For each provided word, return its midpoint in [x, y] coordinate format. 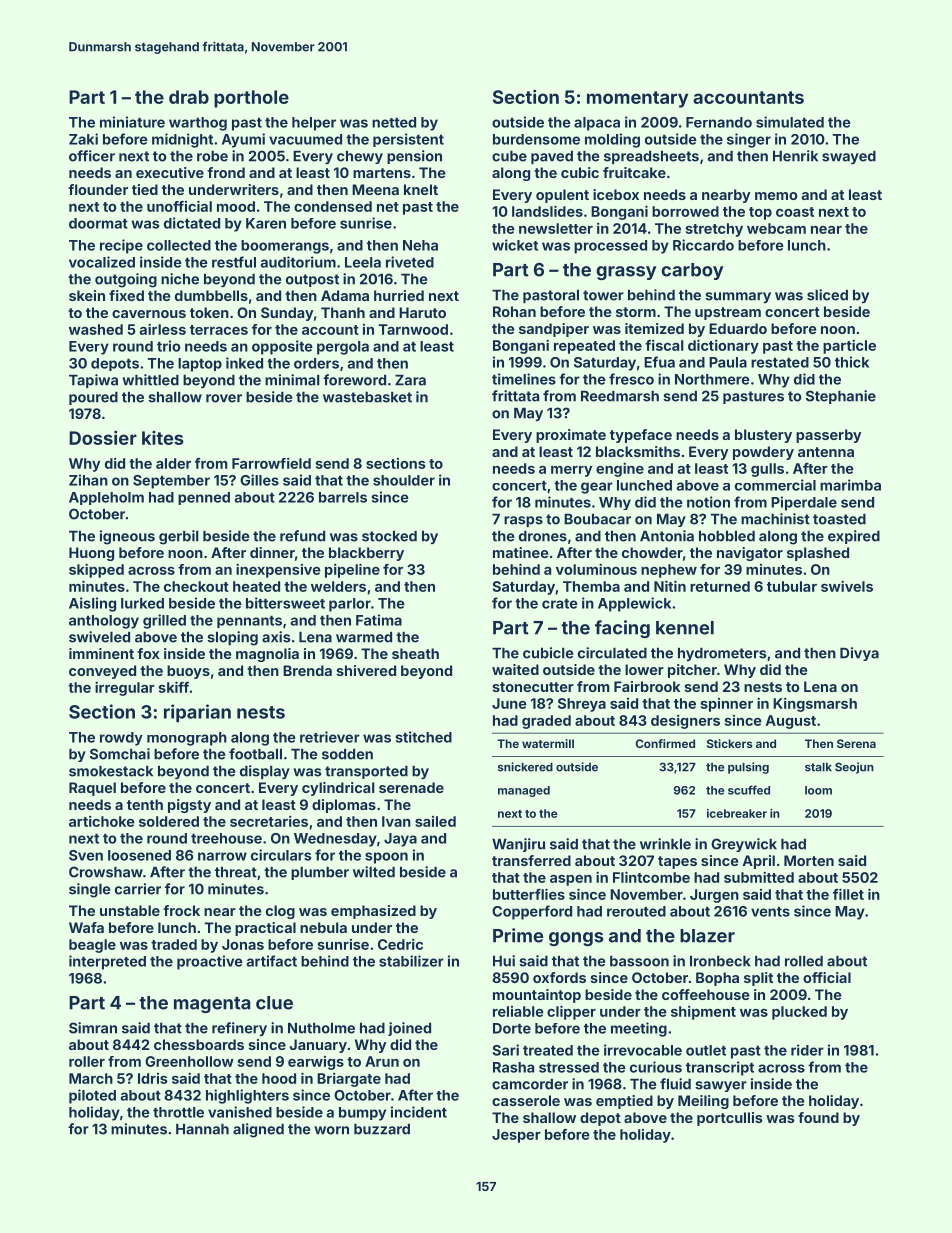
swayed [849, 157]
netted [394, 122]
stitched [423, 737]
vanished [240, 1112]
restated [780, 362]
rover [224, 398]
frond [226, 172]
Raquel [92, 789]
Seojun [854, 768]
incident [419, 1112]
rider [807, 1050]
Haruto [422, 312]
